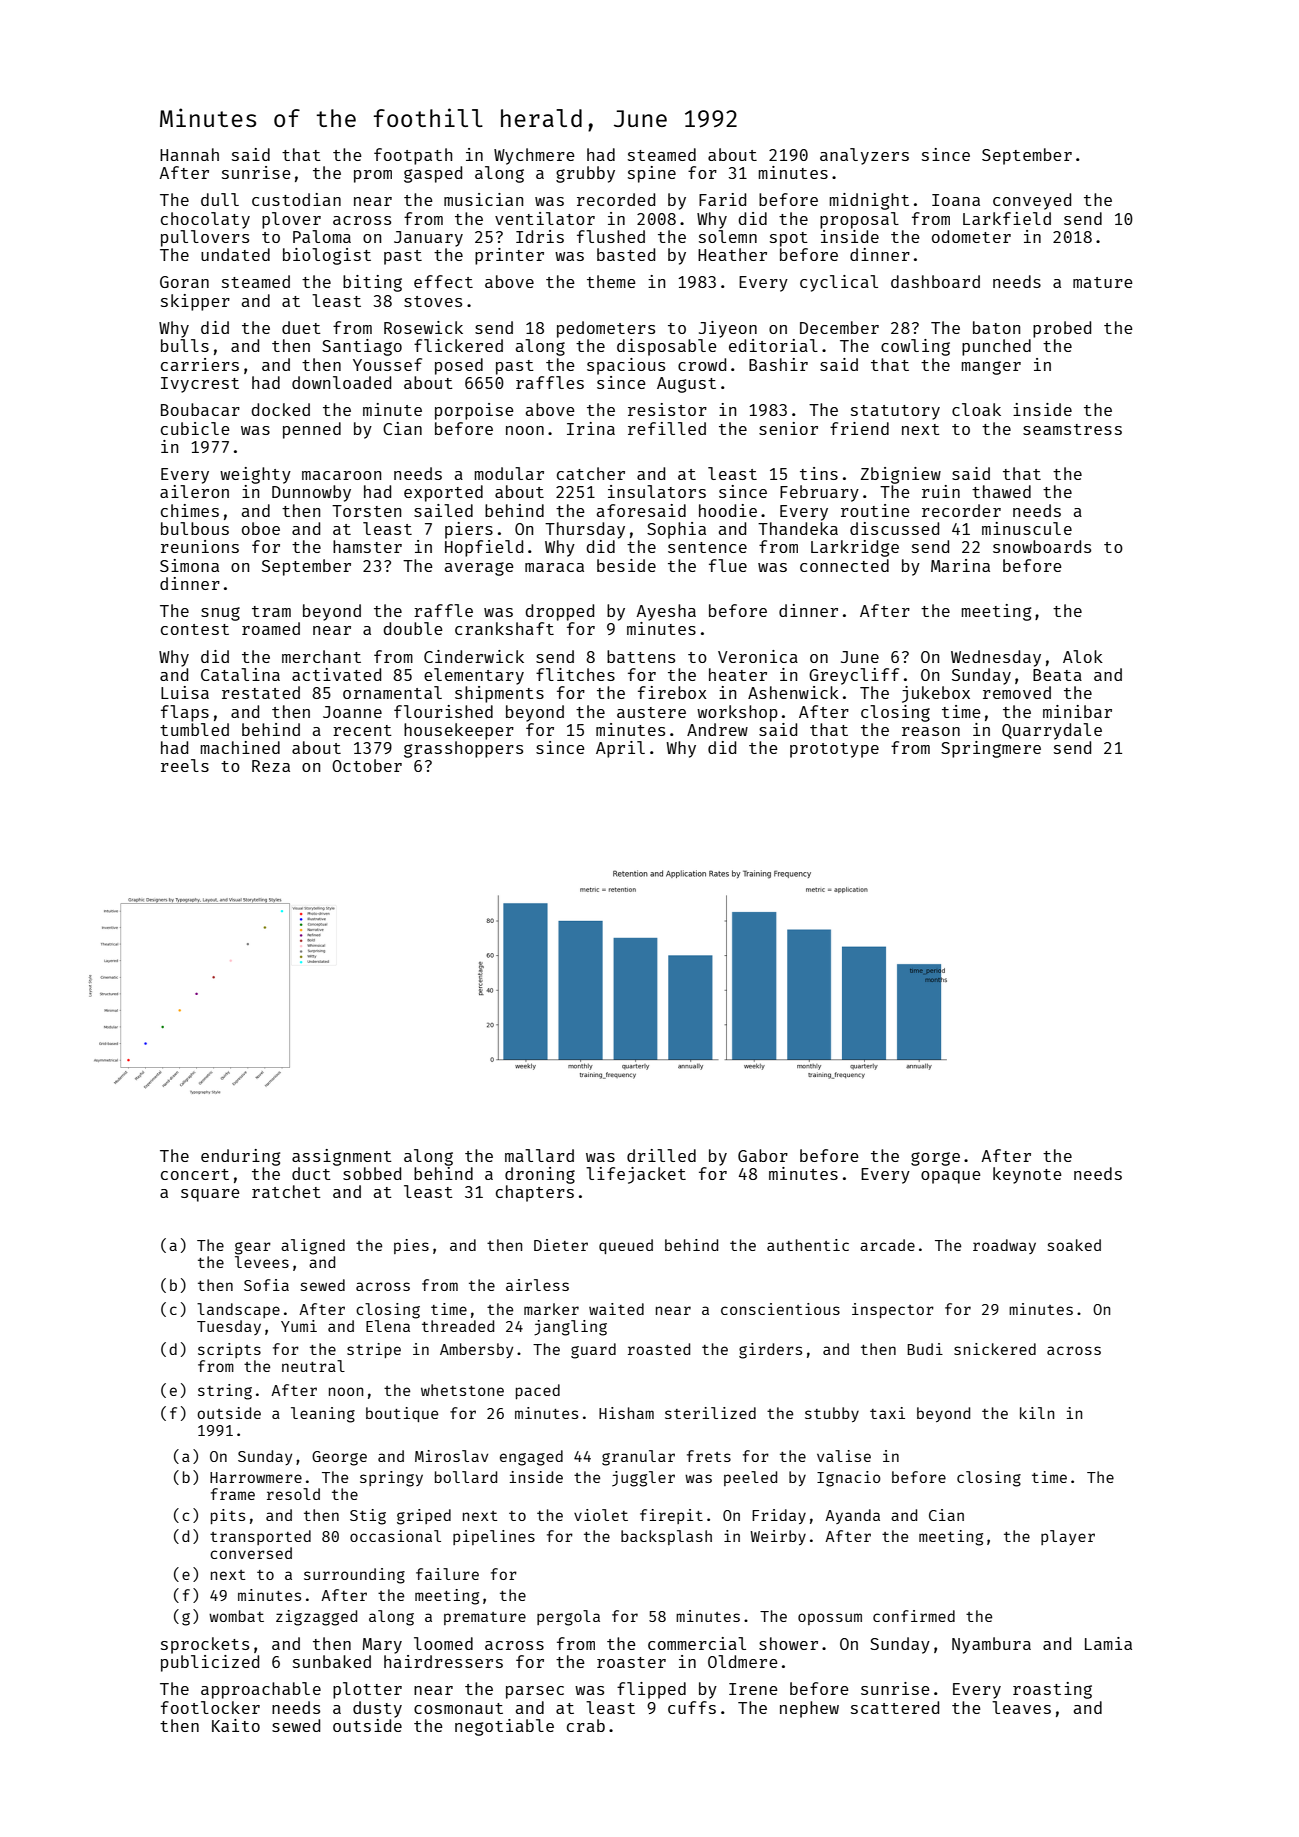  I want to click on soaked, so click(1074, 1245).
